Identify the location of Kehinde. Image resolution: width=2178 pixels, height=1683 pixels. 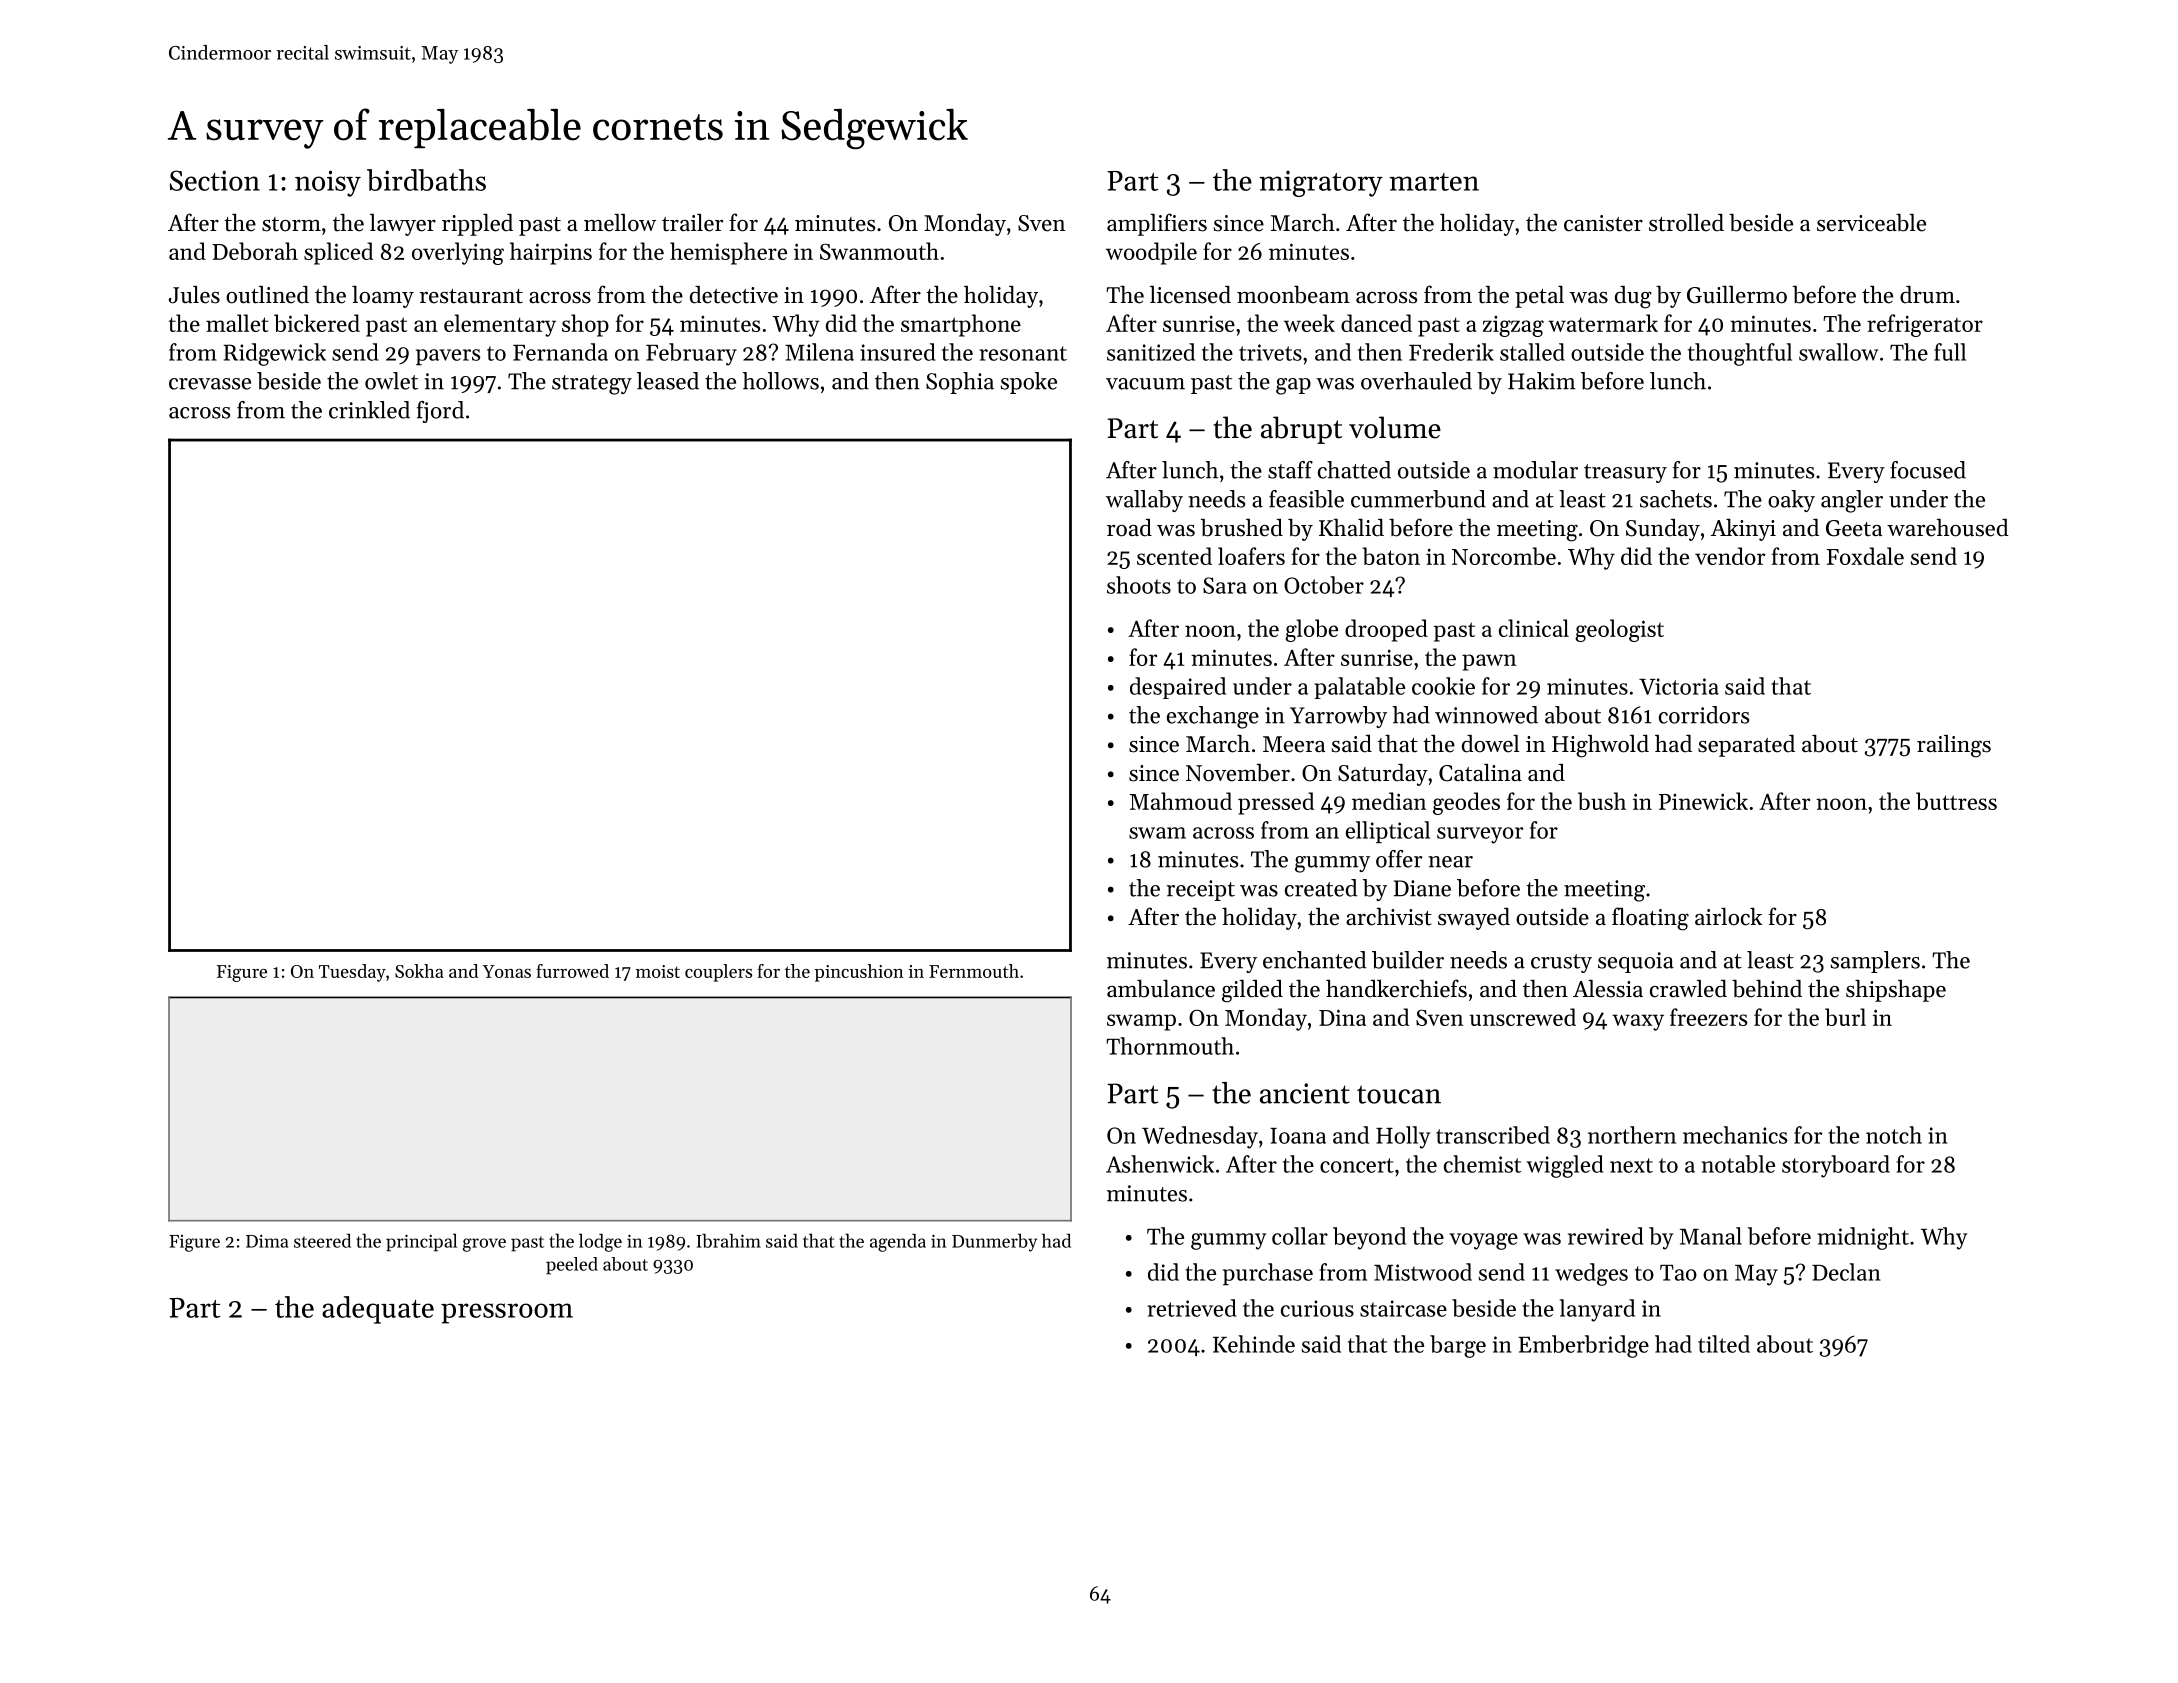
(1254, 1344).
